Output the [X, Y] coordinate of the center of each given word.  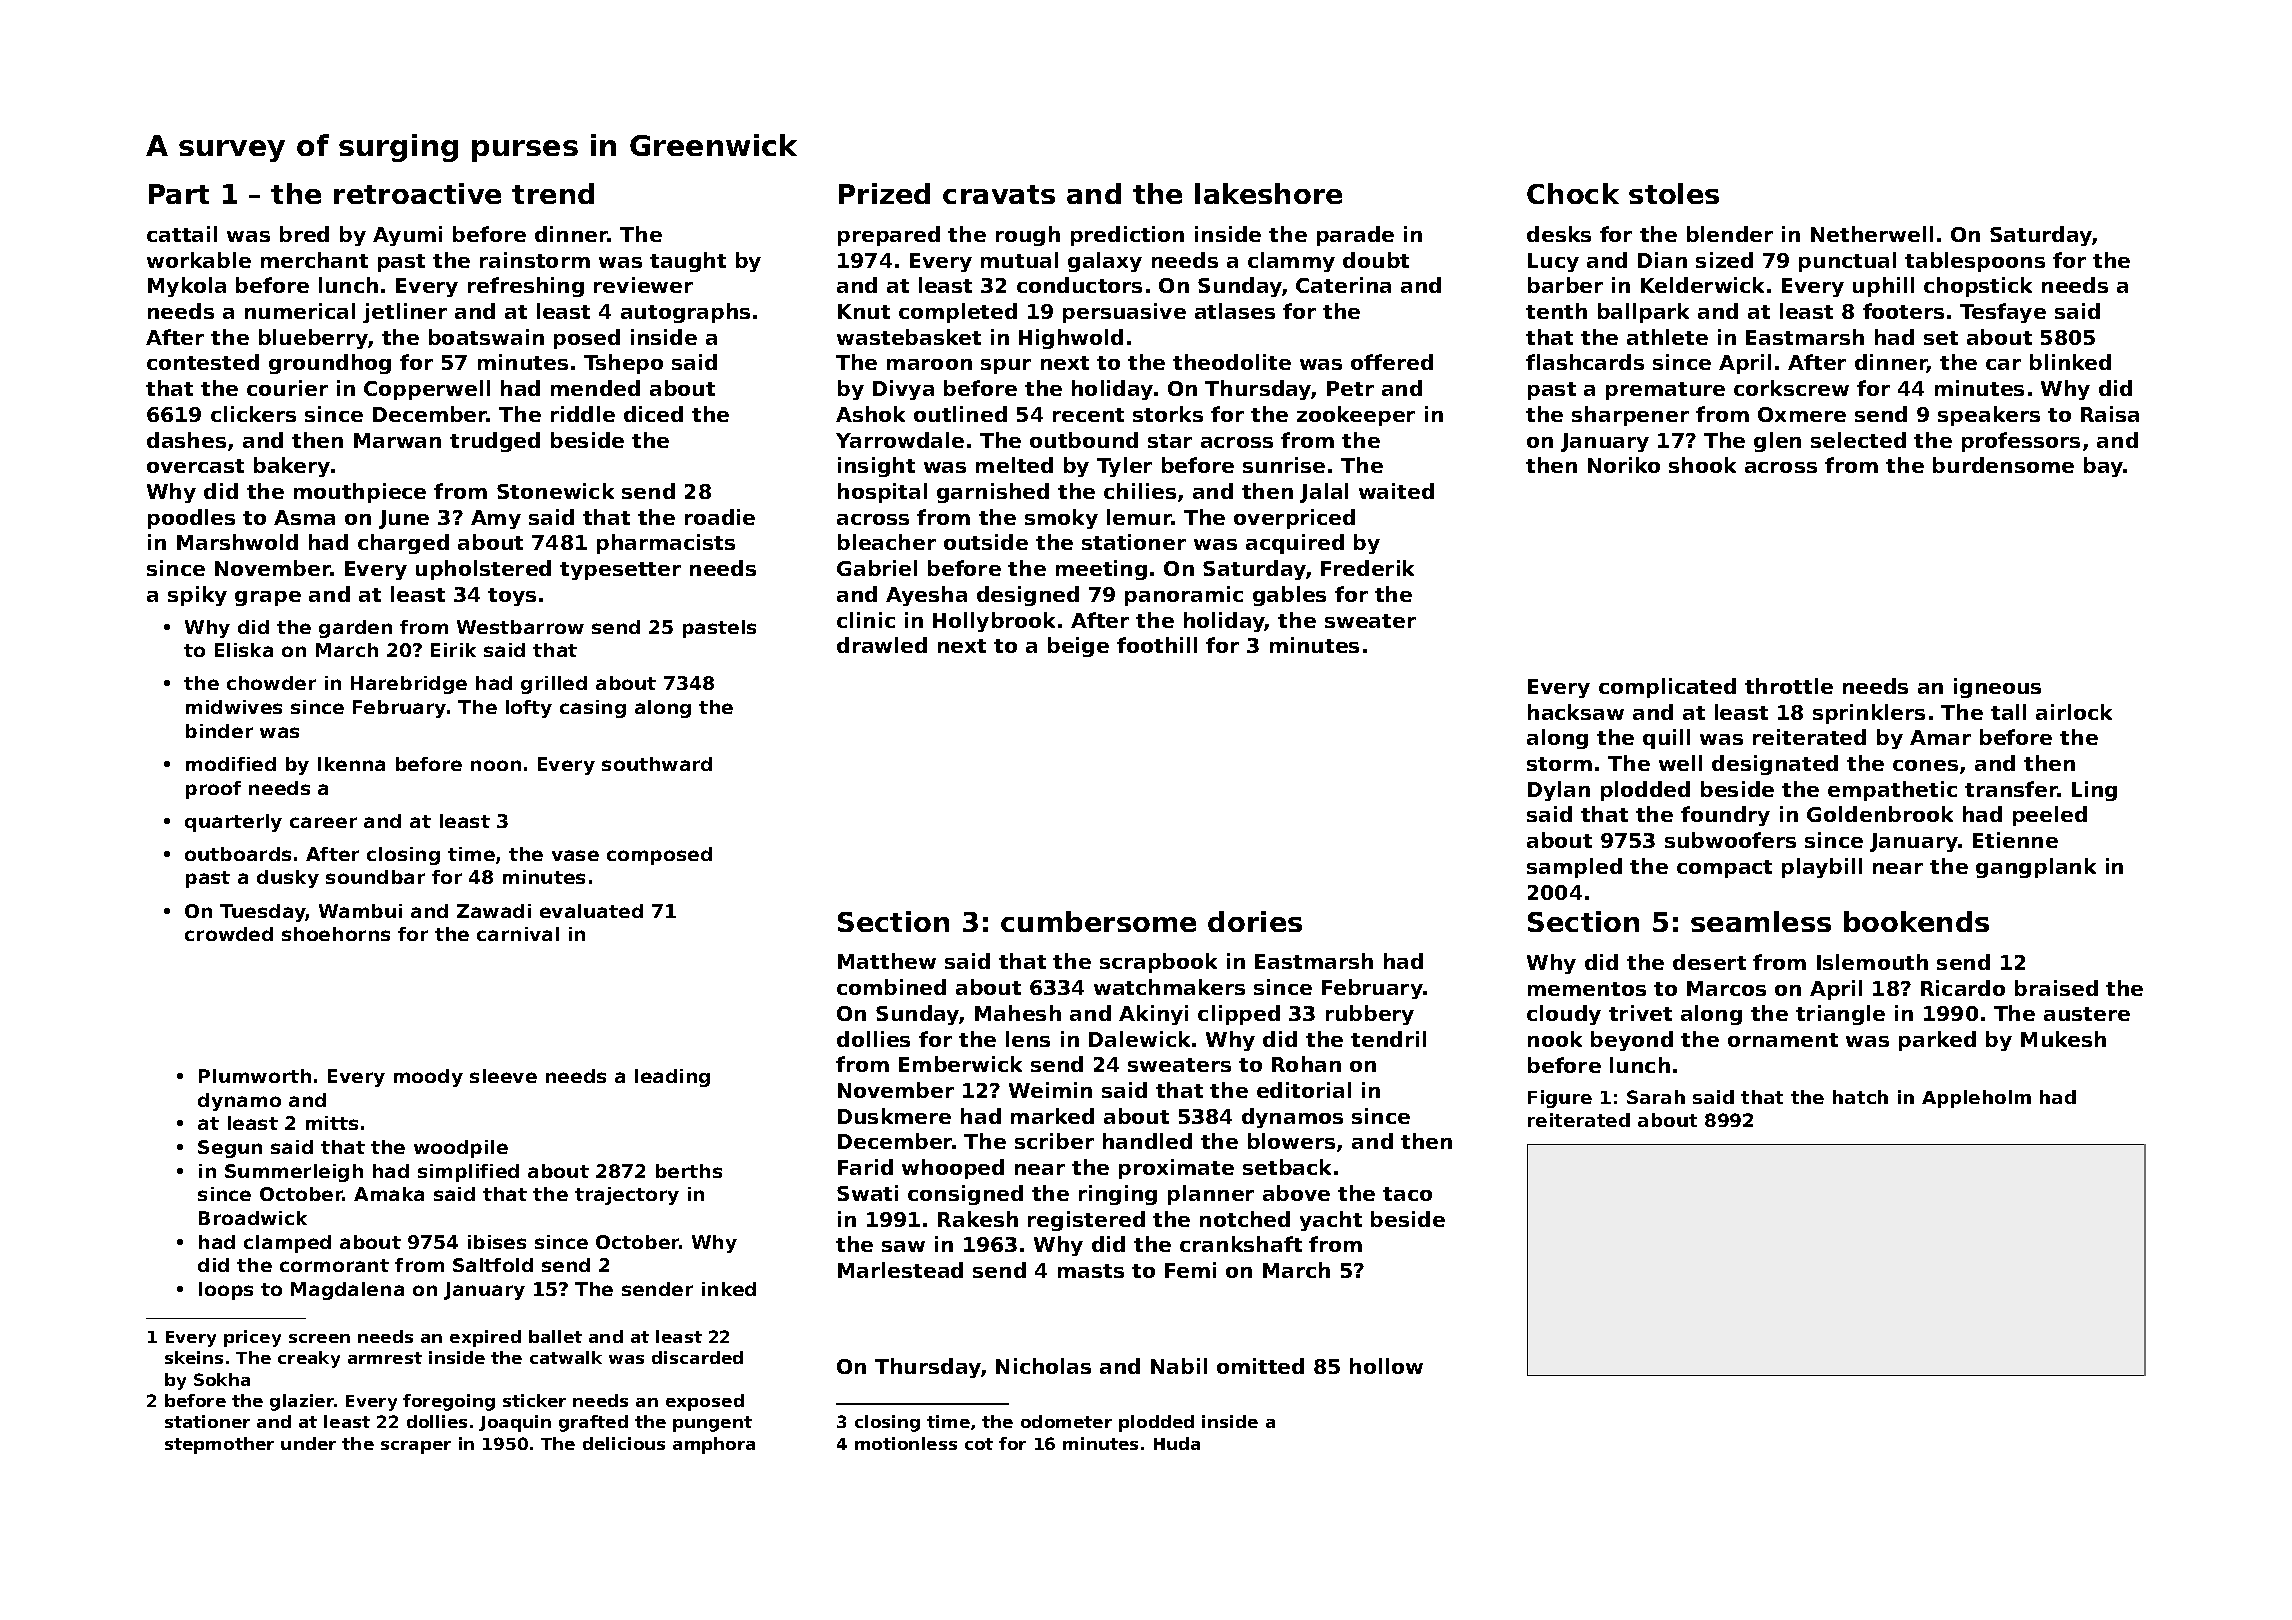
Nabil [1179, 1366]
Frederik [1367, 568]
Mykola [187, 287]
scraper [416, 1447]
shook [1702, 465]
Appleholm [1976, 1099]
